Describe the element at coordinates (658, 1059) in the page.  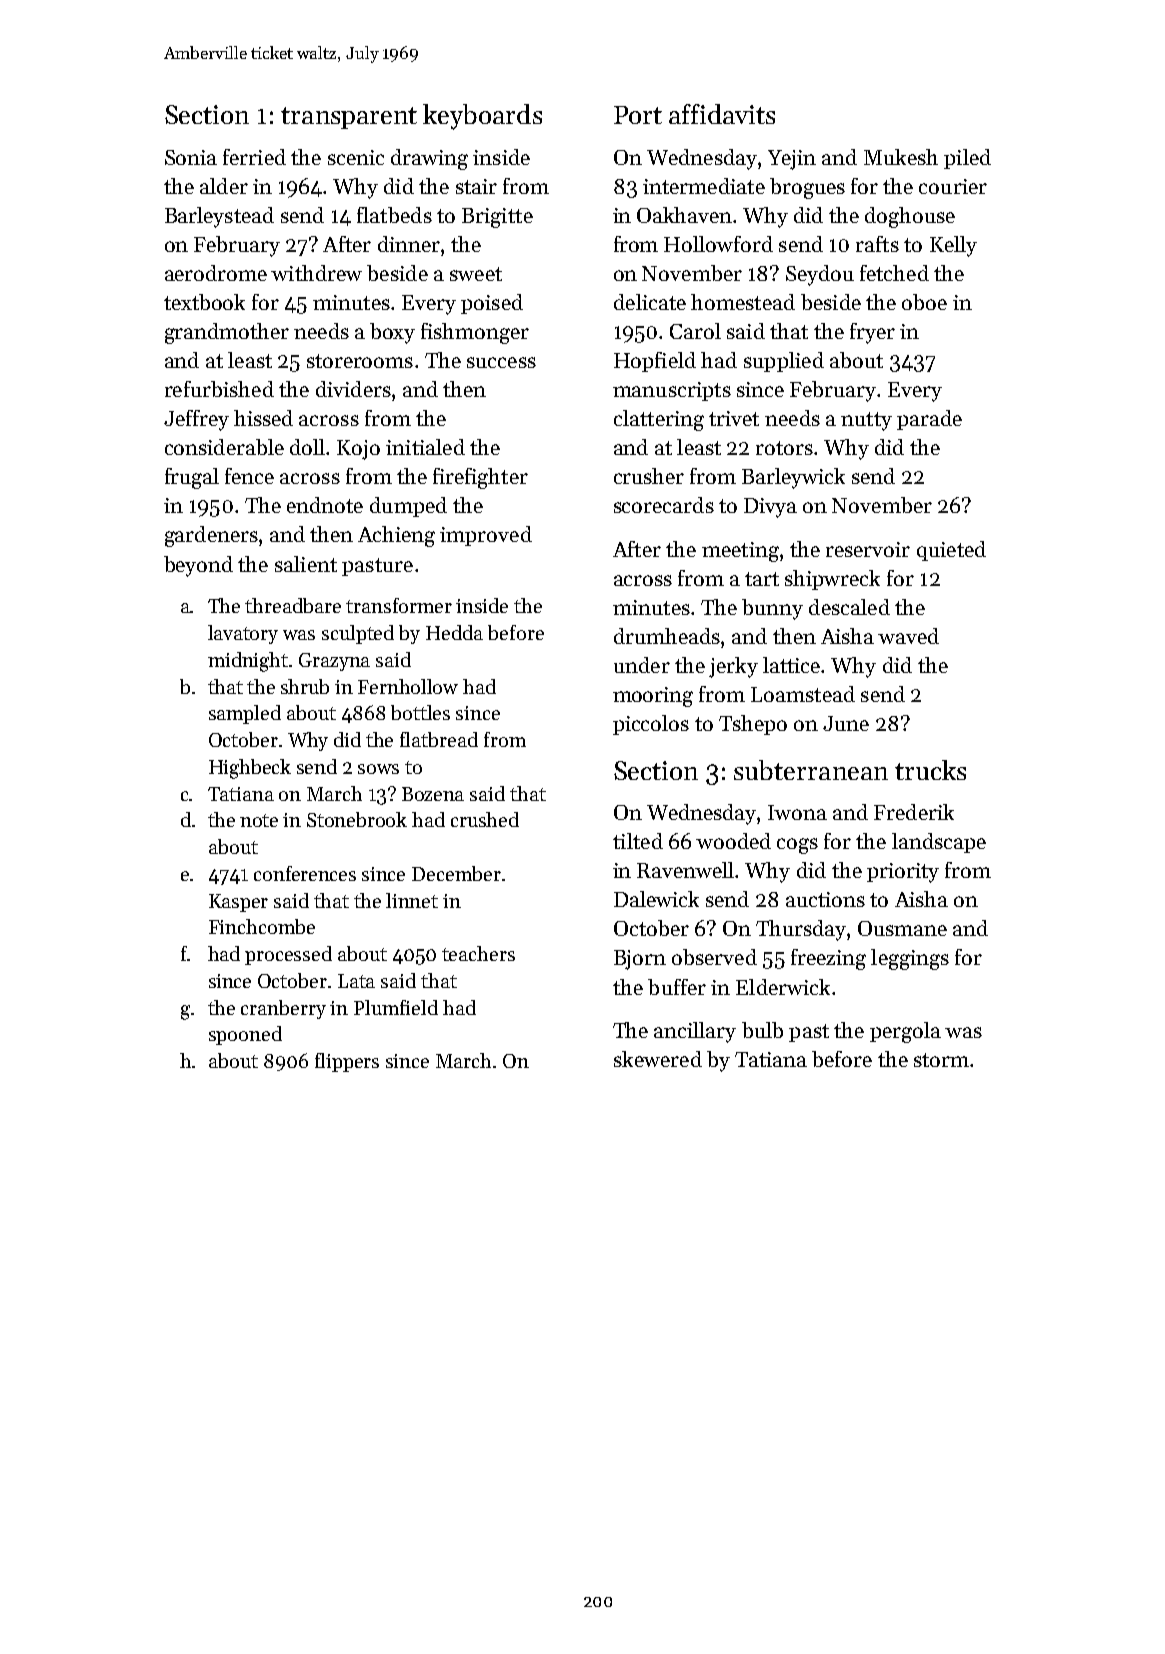
I see `skewered` at that location.
